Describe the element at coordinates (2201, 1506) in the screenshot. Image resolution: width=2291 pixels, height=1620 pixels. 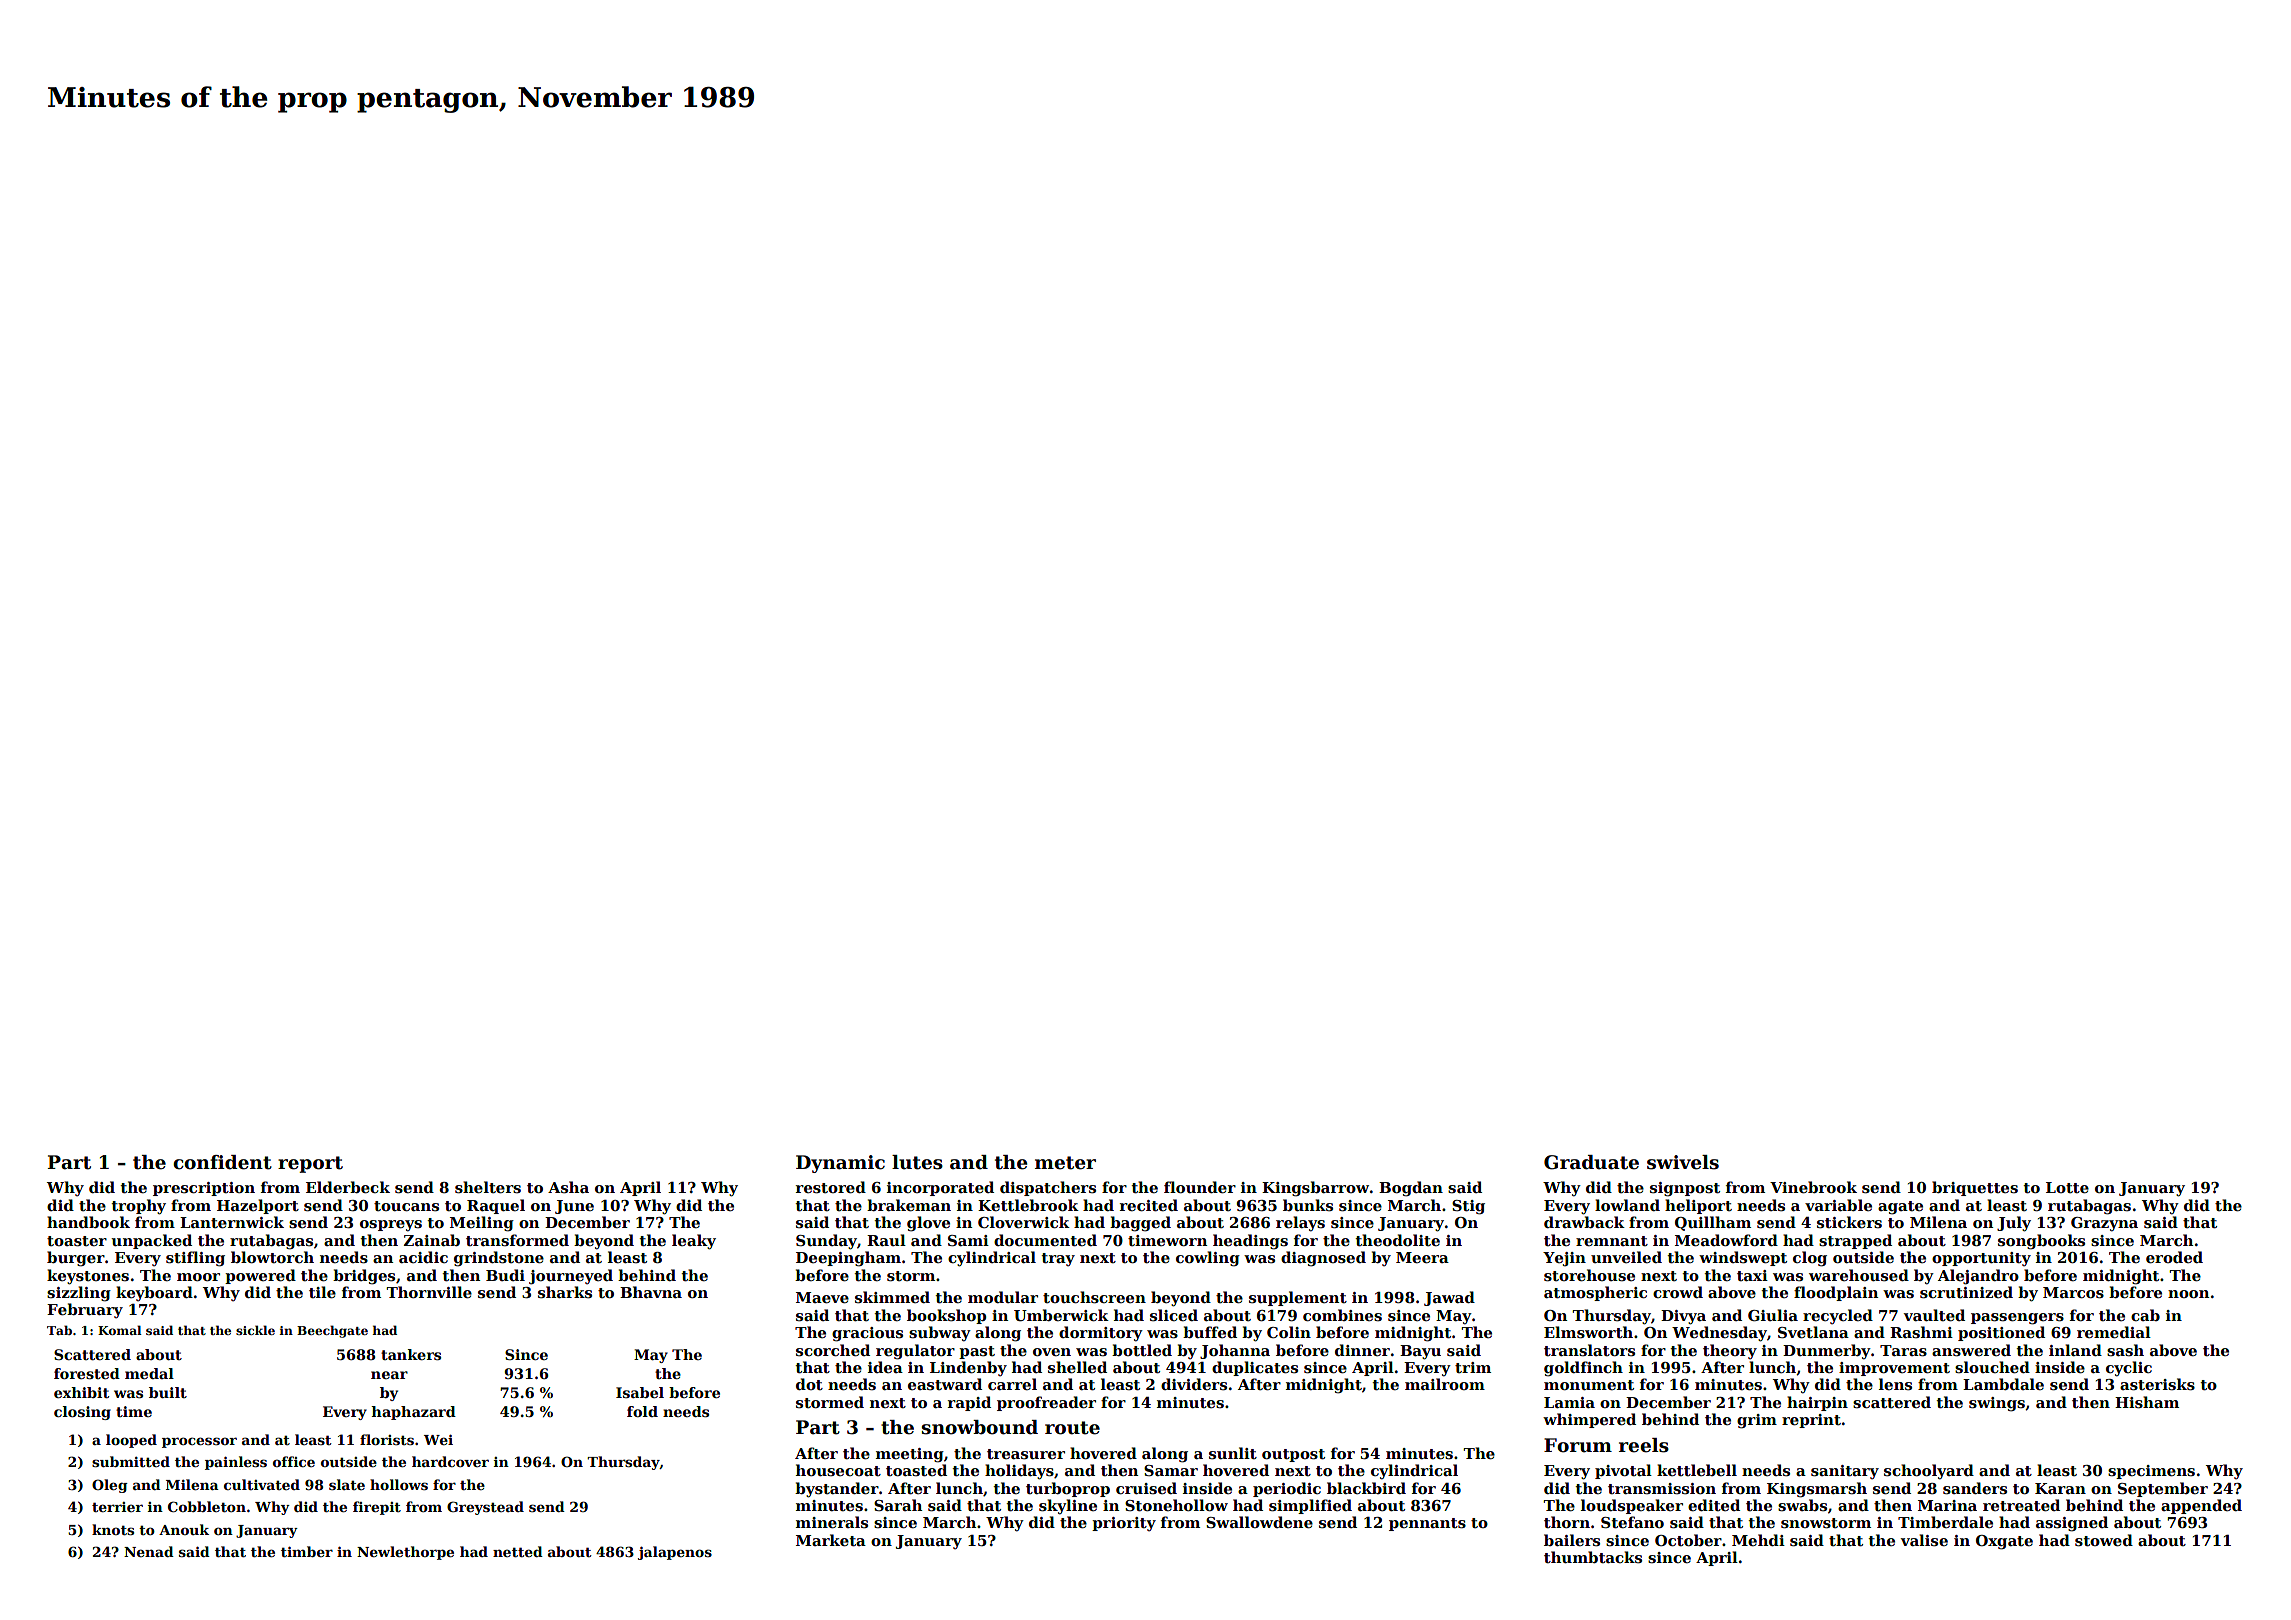
I see `appended` at that location.
